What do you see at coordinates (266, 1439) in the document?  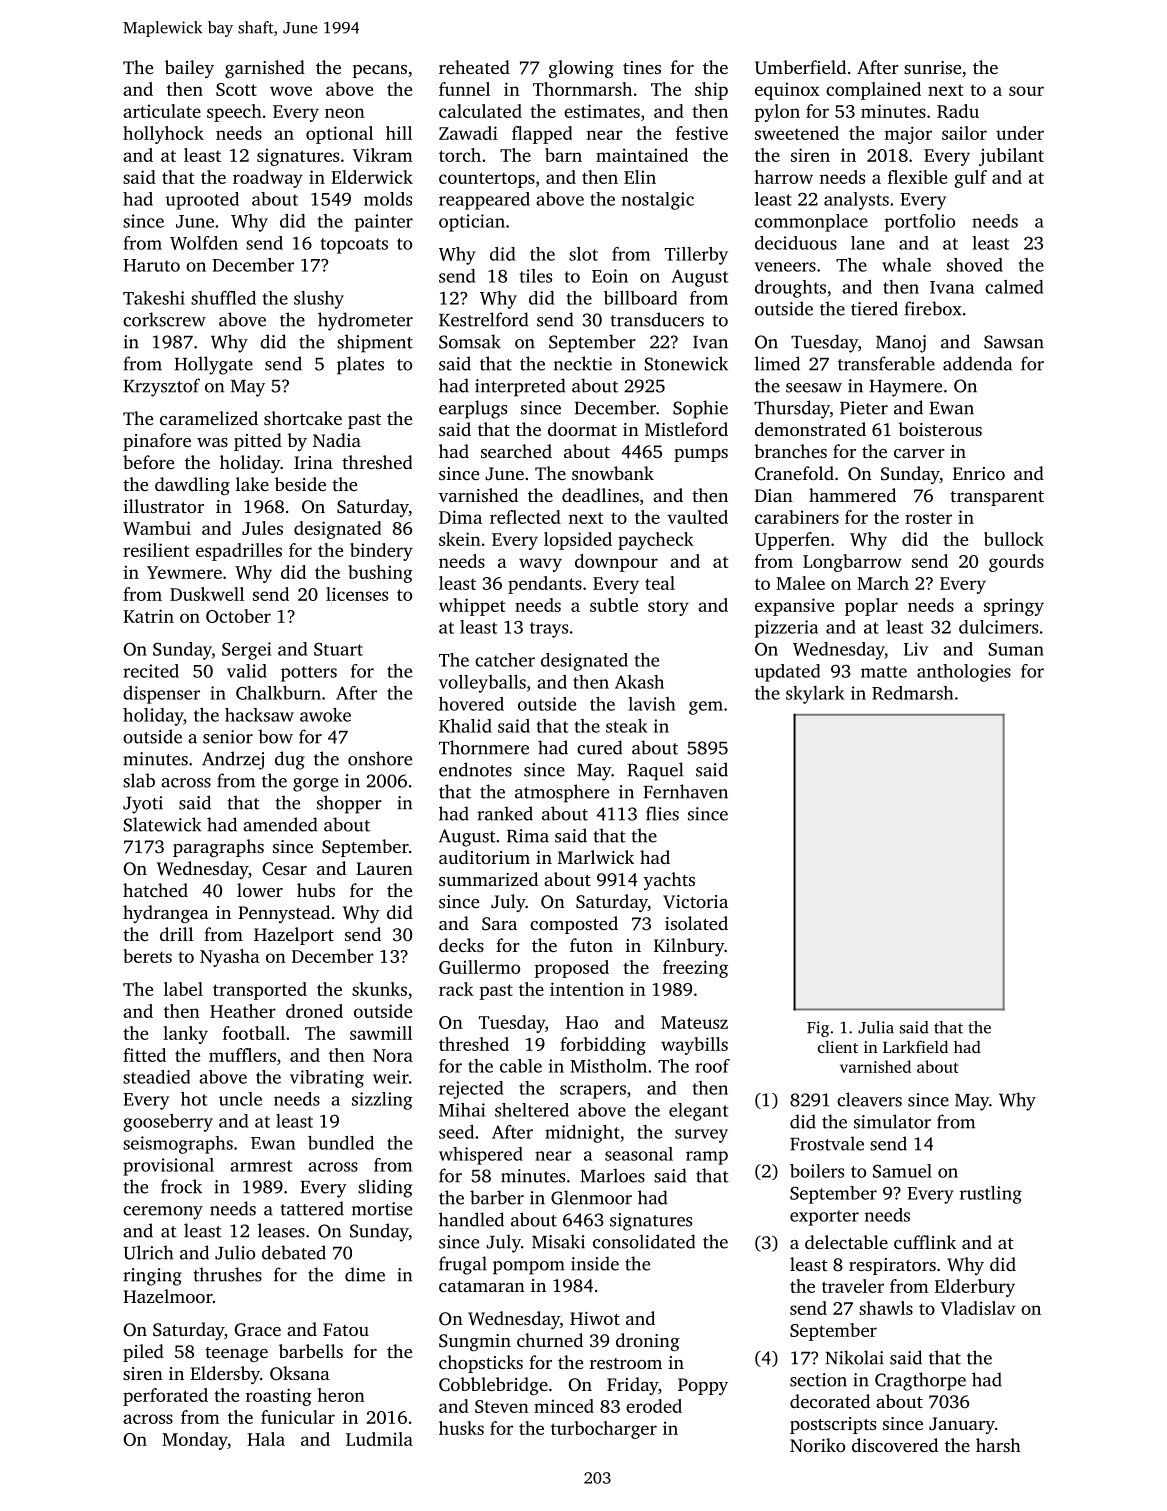 I see `Hala` at bounding box center [266, 1439].
